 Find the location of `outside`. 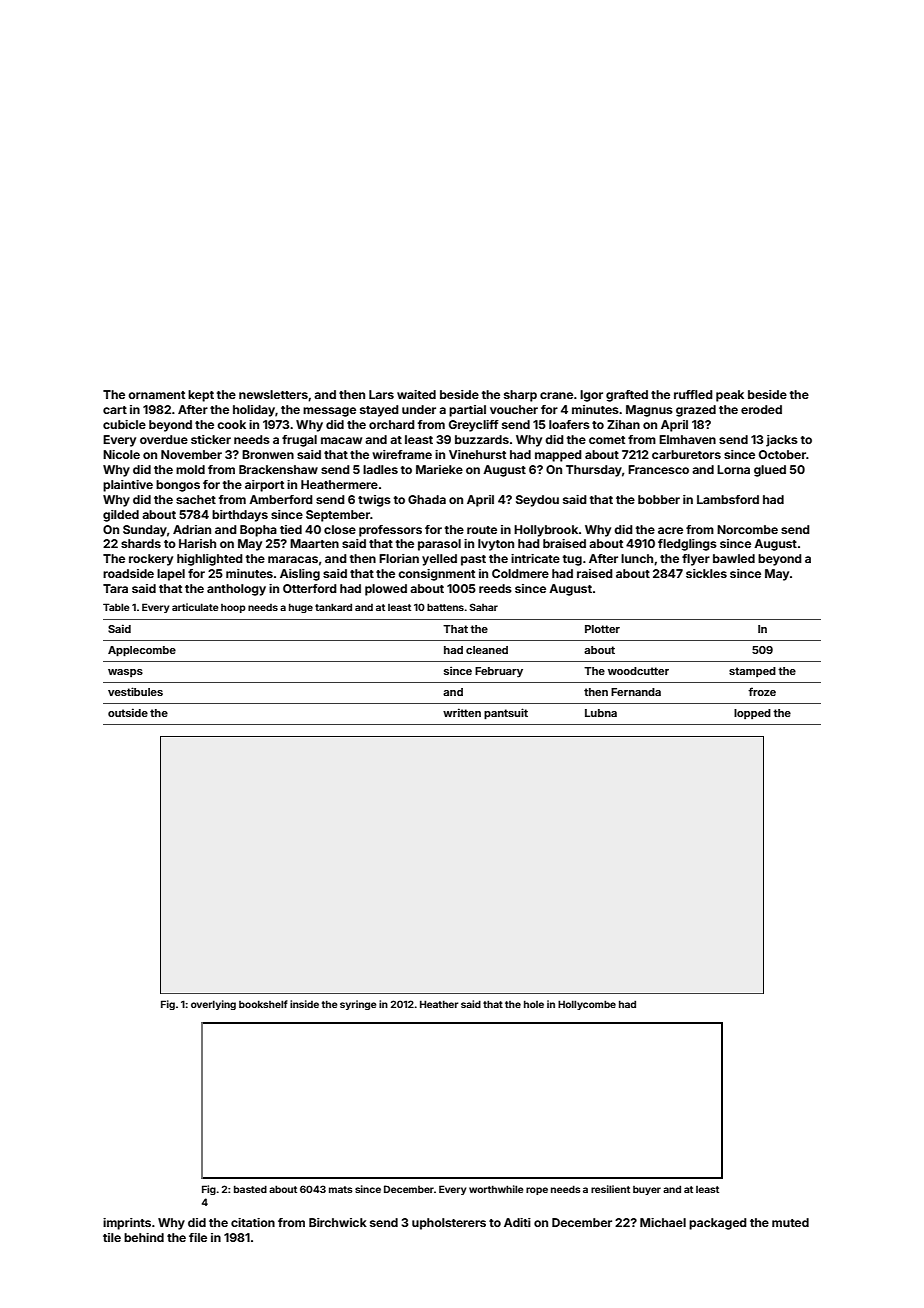

outside is located at coordinates (128, 712).
